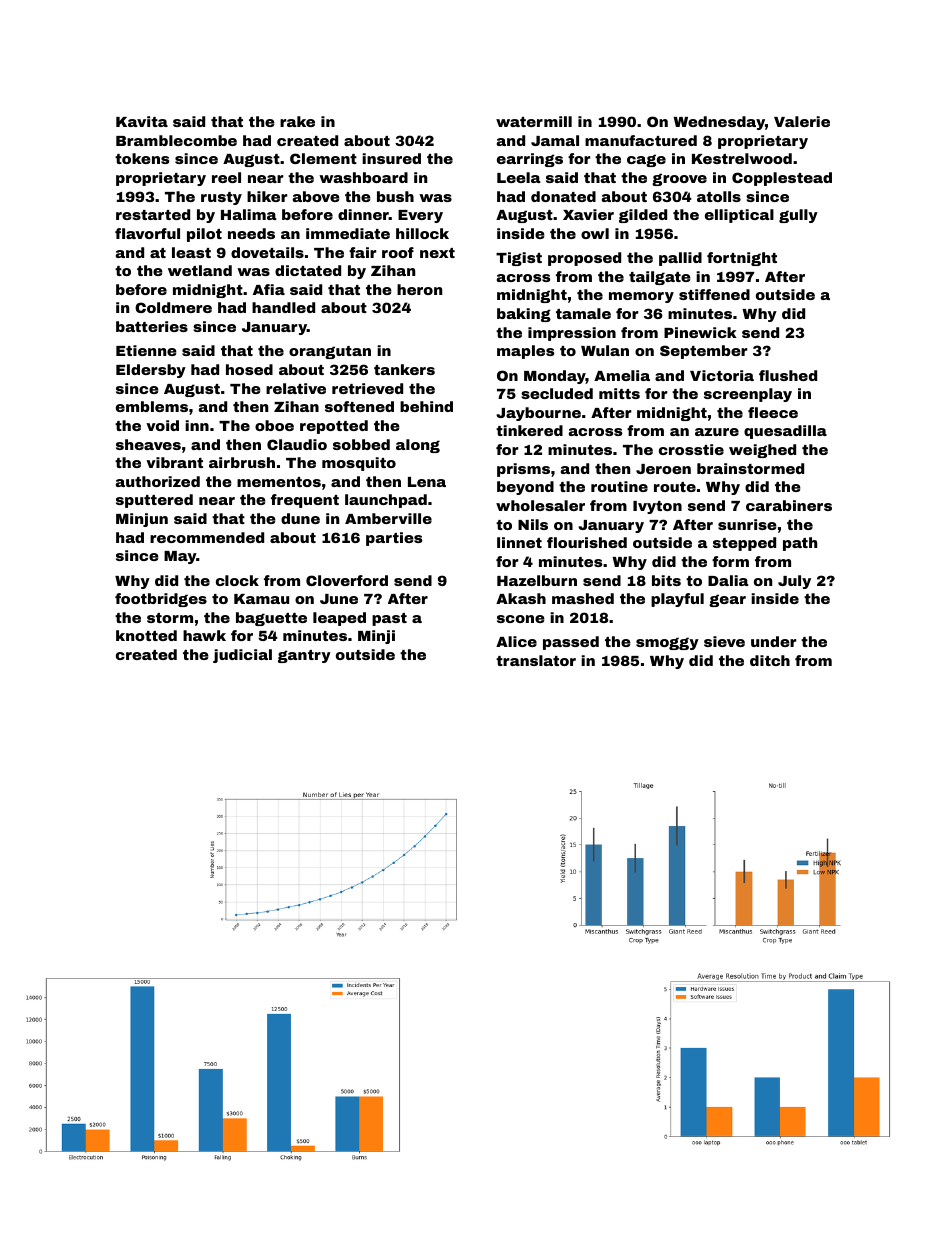 This document has width=952, height=1233. I want to click on authorized, so click(158, 481).
